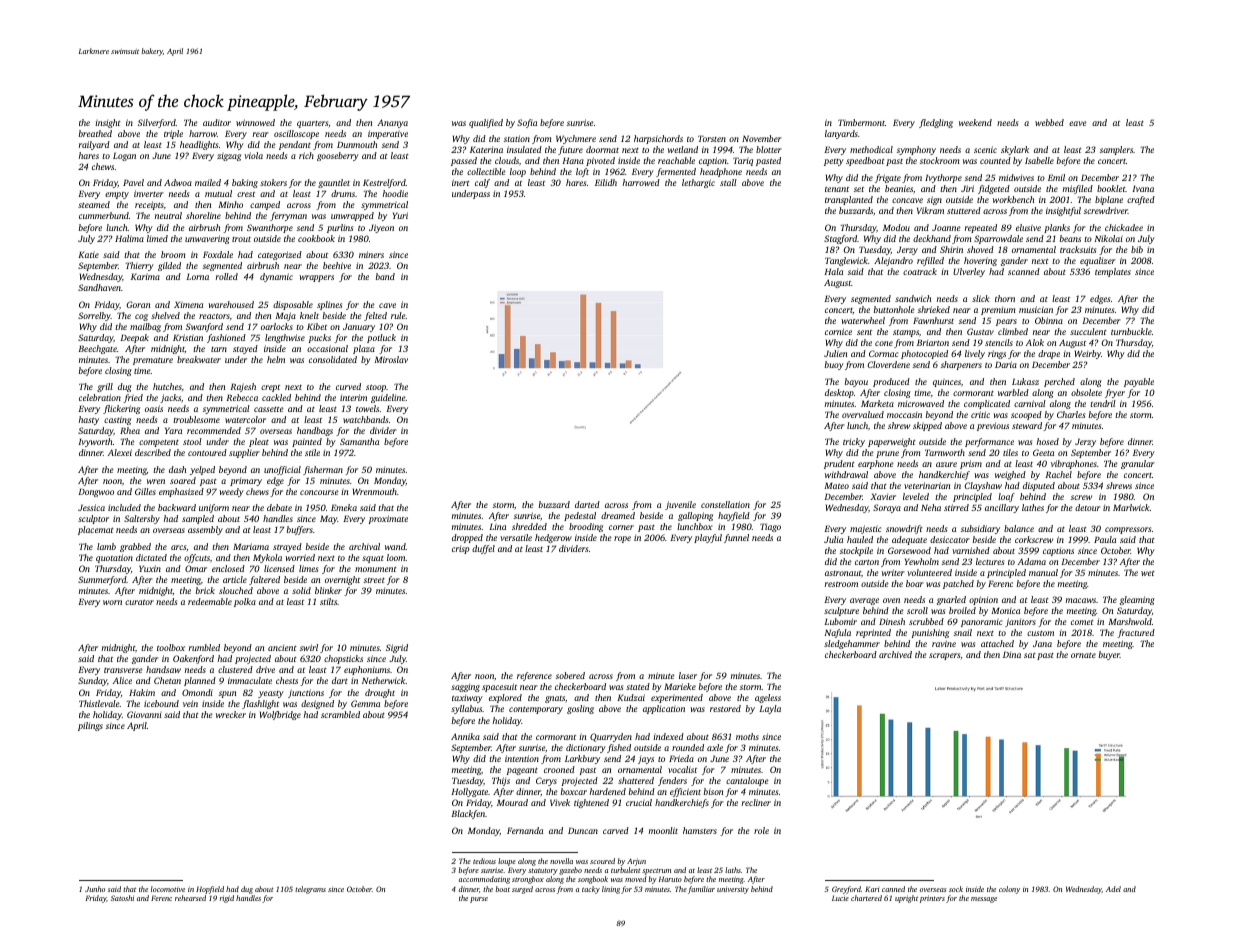 Image resolution: width=1233 pixels, height=952 pixels. Describe the element at coordinates (701, 890) in the page. I see `familiar` at that location.
